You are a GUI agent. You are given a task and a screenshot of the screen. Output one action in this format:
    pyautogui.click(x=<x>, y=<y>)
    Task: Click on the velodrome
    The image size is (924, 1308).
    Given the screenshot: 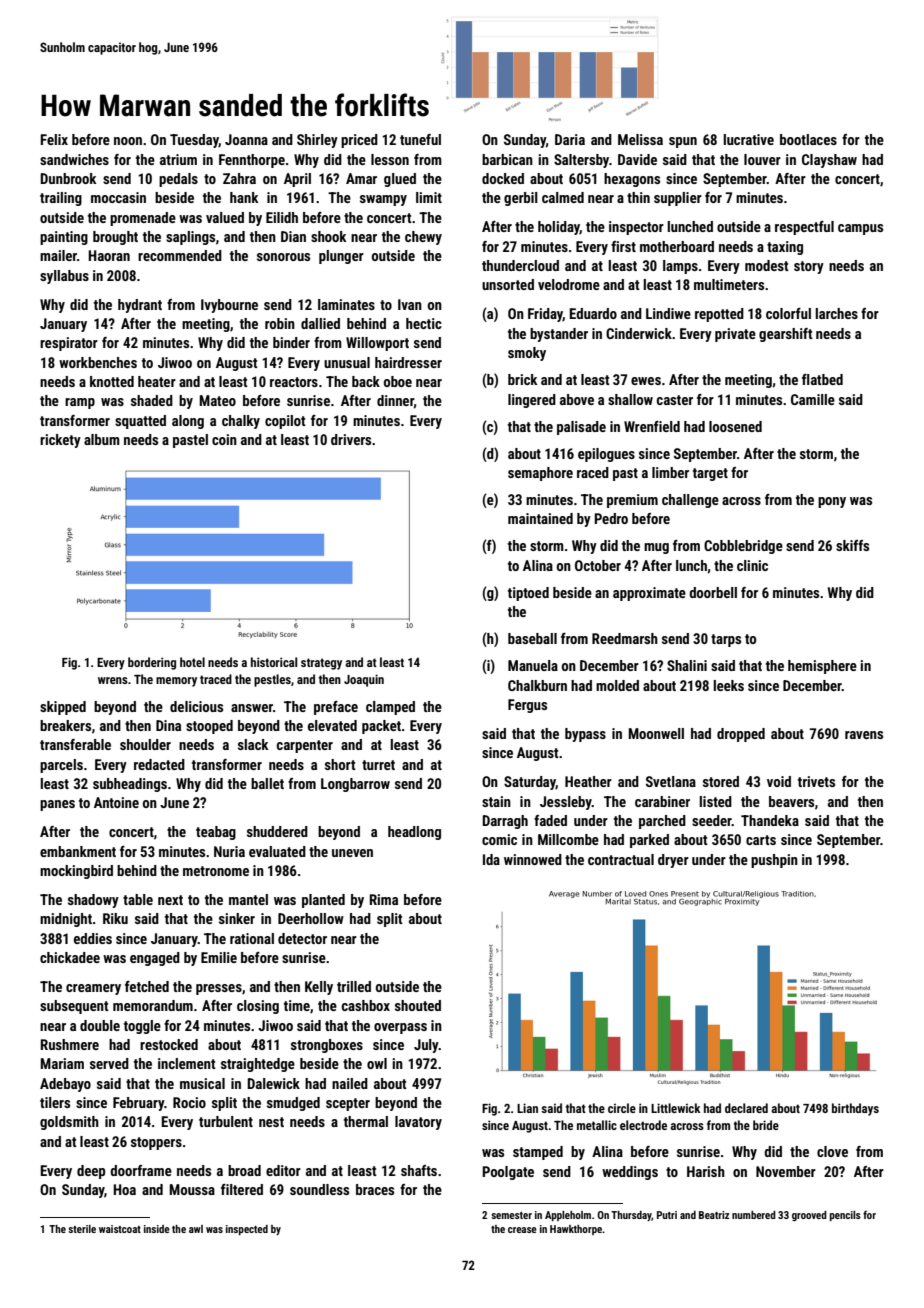 What is the action you would take?
    pyautogui.click(x=569, y=284)
